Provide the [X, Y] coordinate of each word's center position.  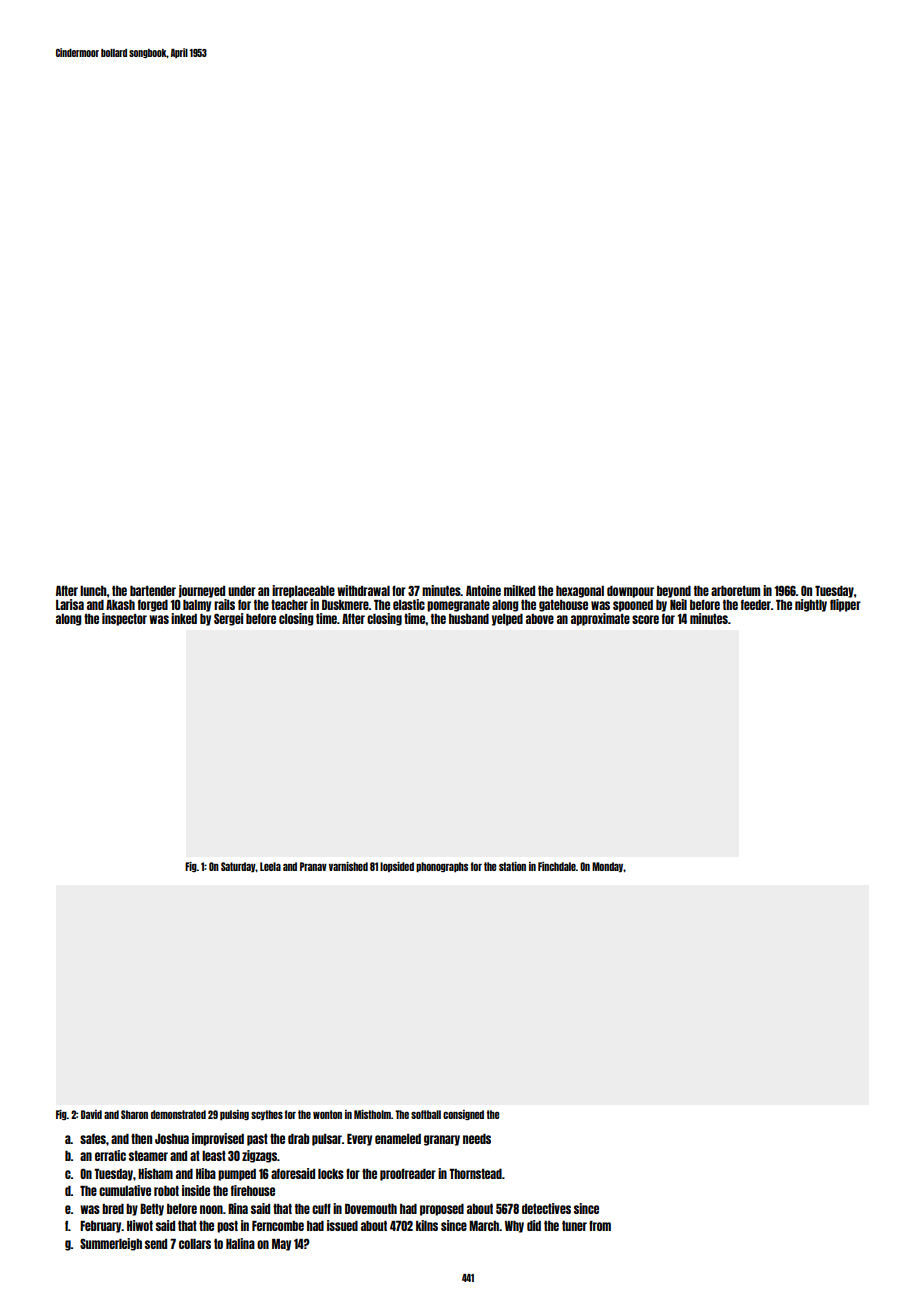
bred [113, 1209]
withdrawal [363, 590]
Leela [270, 866]
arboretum [735, 591]
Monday [608, 867]
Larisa [70, 604]
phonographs [442, 867]
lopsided [397, 867]
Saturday [238, 867]
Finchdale [557, 866]
